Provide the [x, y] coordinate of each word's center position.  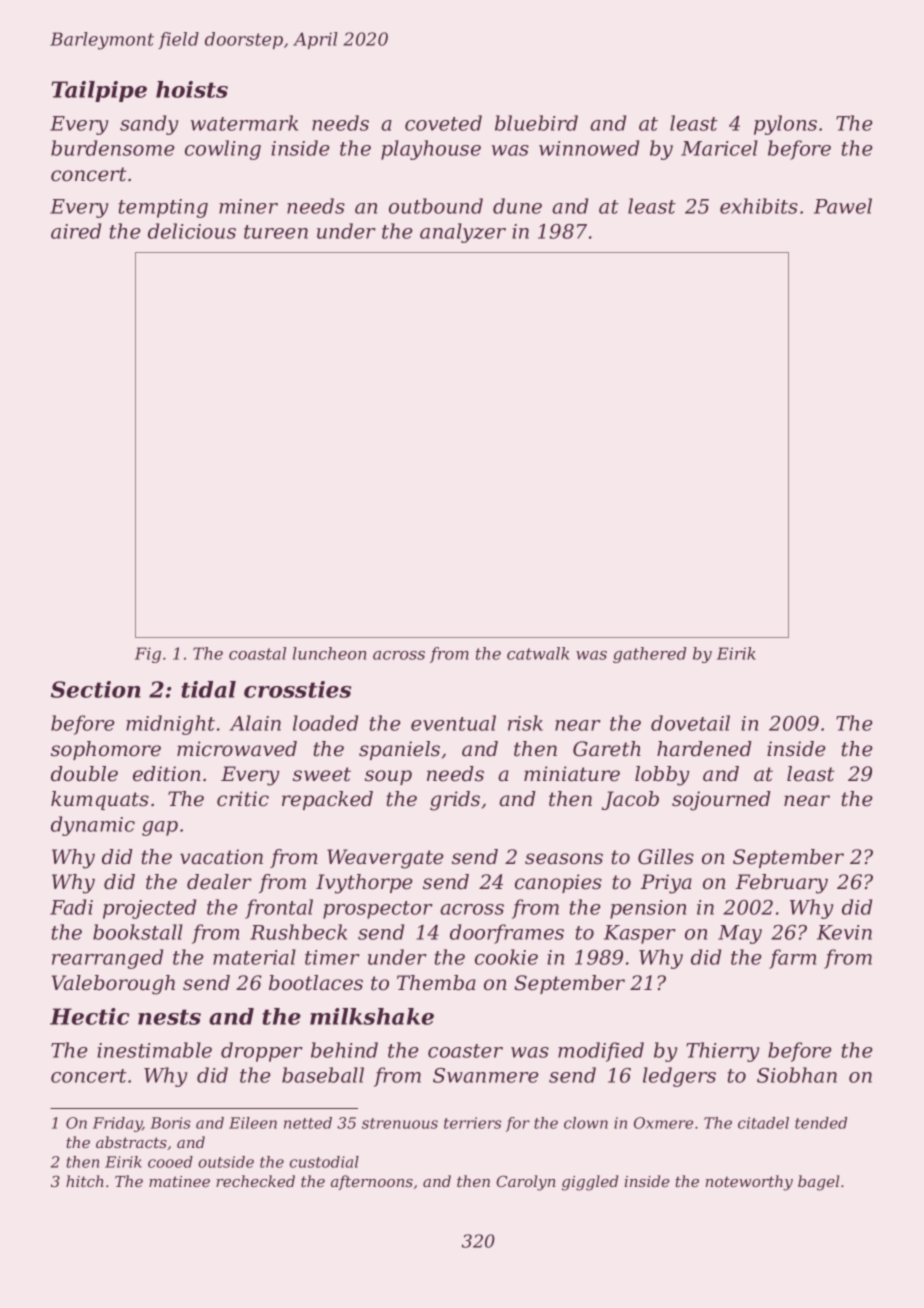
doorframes [507, 934]
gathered [649, 655]
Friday [117, 1124]
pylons [785, 125]
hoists [192, 89]
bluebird [536, 123]
